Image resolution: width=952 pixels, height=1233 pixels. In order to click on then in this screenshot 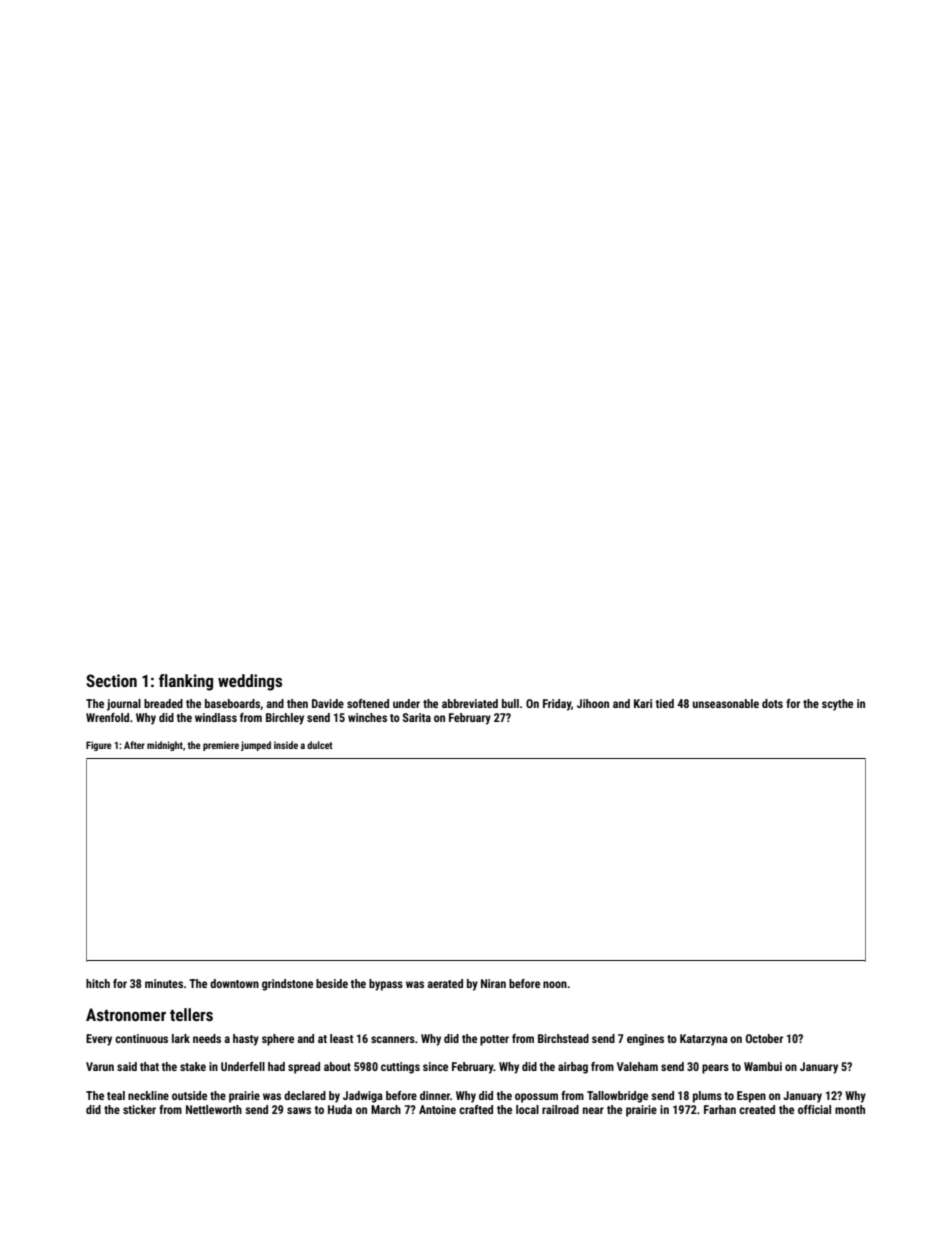, I will do `click(297, 703)`.
